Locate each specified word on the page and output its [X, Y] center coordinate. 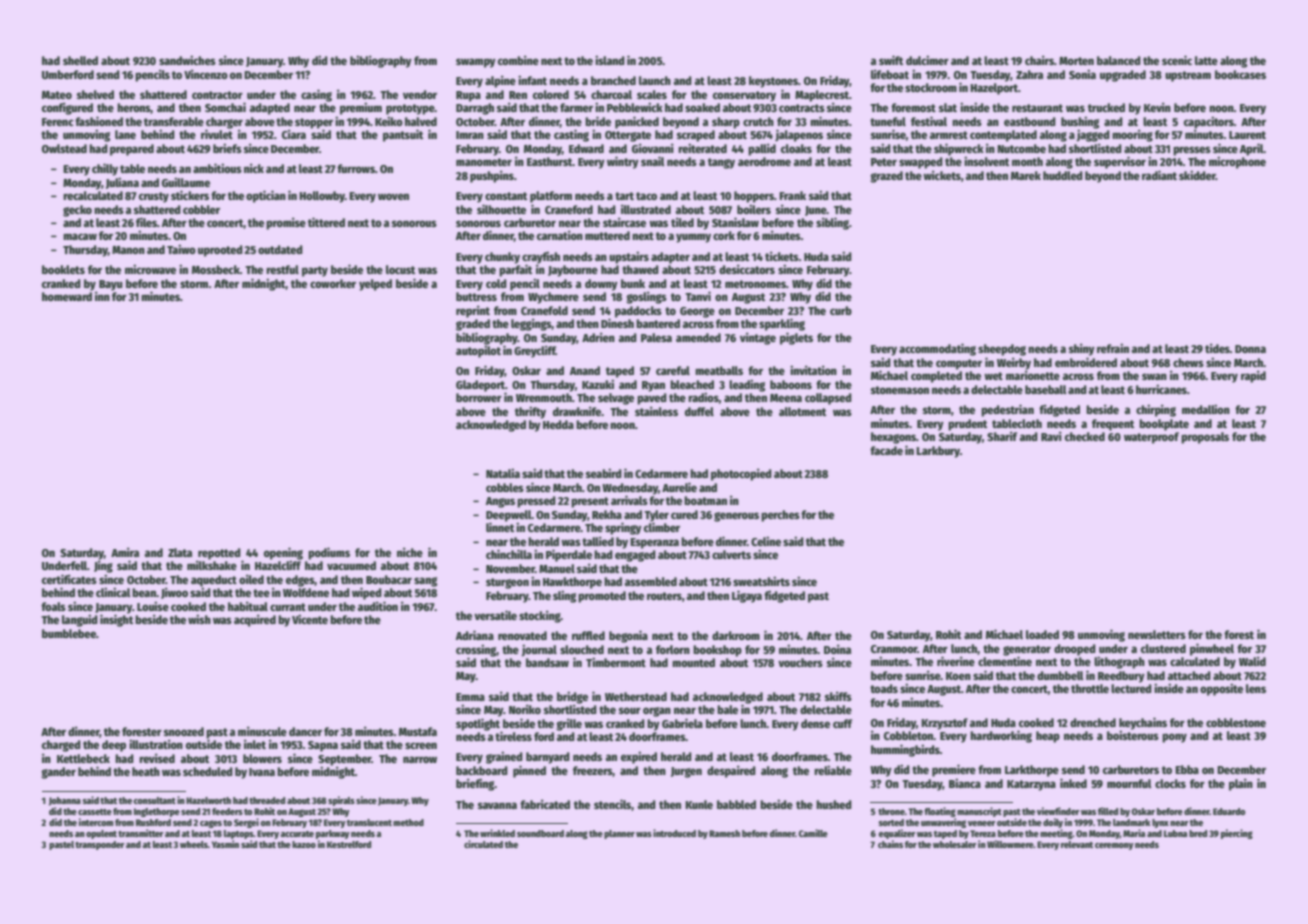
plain [1241, 784]
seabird [604, 473]
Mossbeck [216, 269]
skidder [1197, 175]
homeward [67, 296]
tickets [782, 256]
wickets [942, 175]
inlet [255, 744]
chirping [1156, 410]
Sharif [1002, 436]
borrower [479, 397]
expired [639, 757]
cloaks [796, 148]
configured [67, 108]
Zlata [180, 552]
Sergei [246, 823]
